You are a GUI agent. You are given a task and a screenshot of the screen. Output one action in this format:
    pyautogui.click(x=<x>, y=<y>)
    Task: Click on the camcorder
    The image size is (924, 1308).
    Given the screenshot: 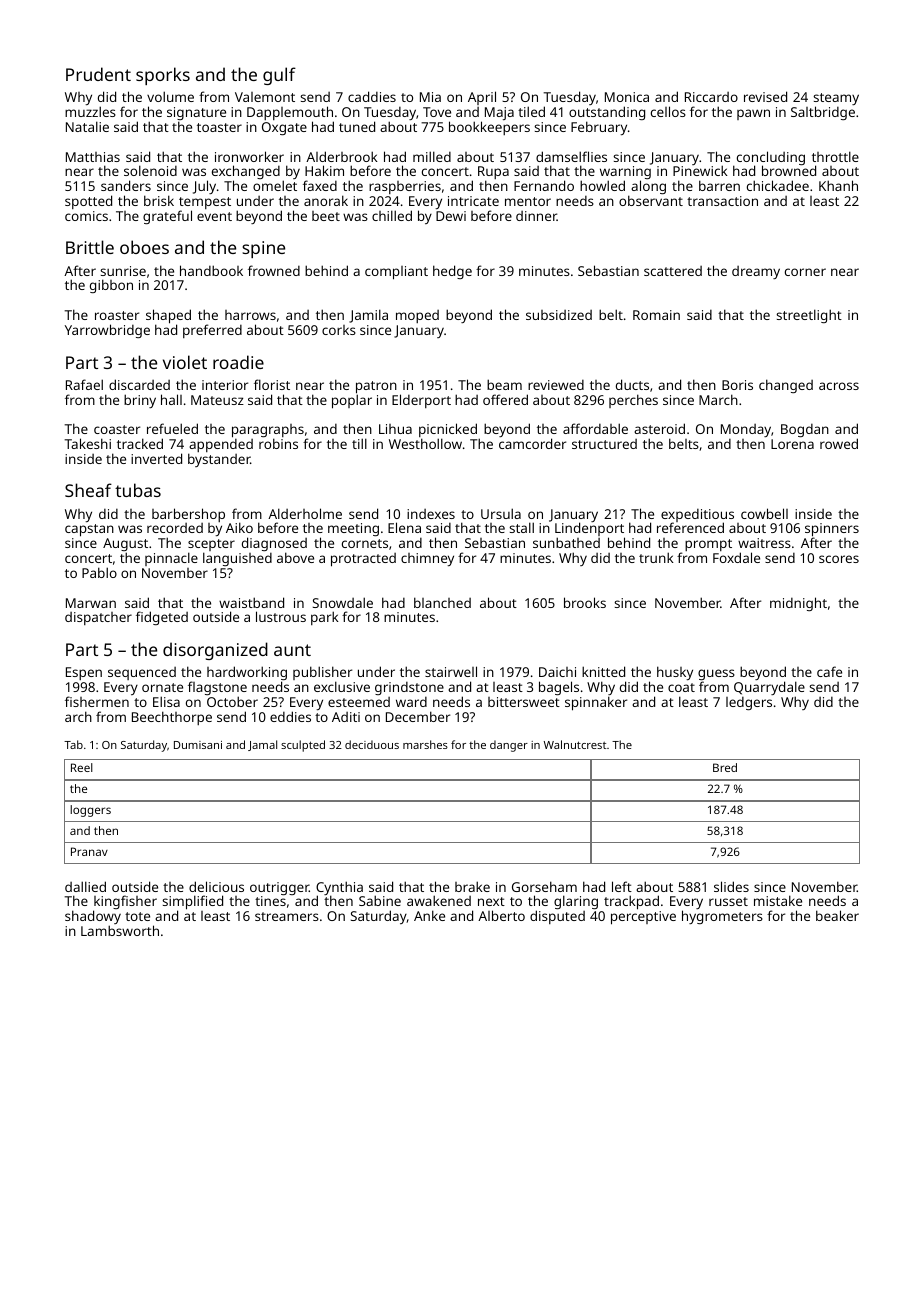 What is the action you would take?
    pyautogui.click(x=532, y=444)
